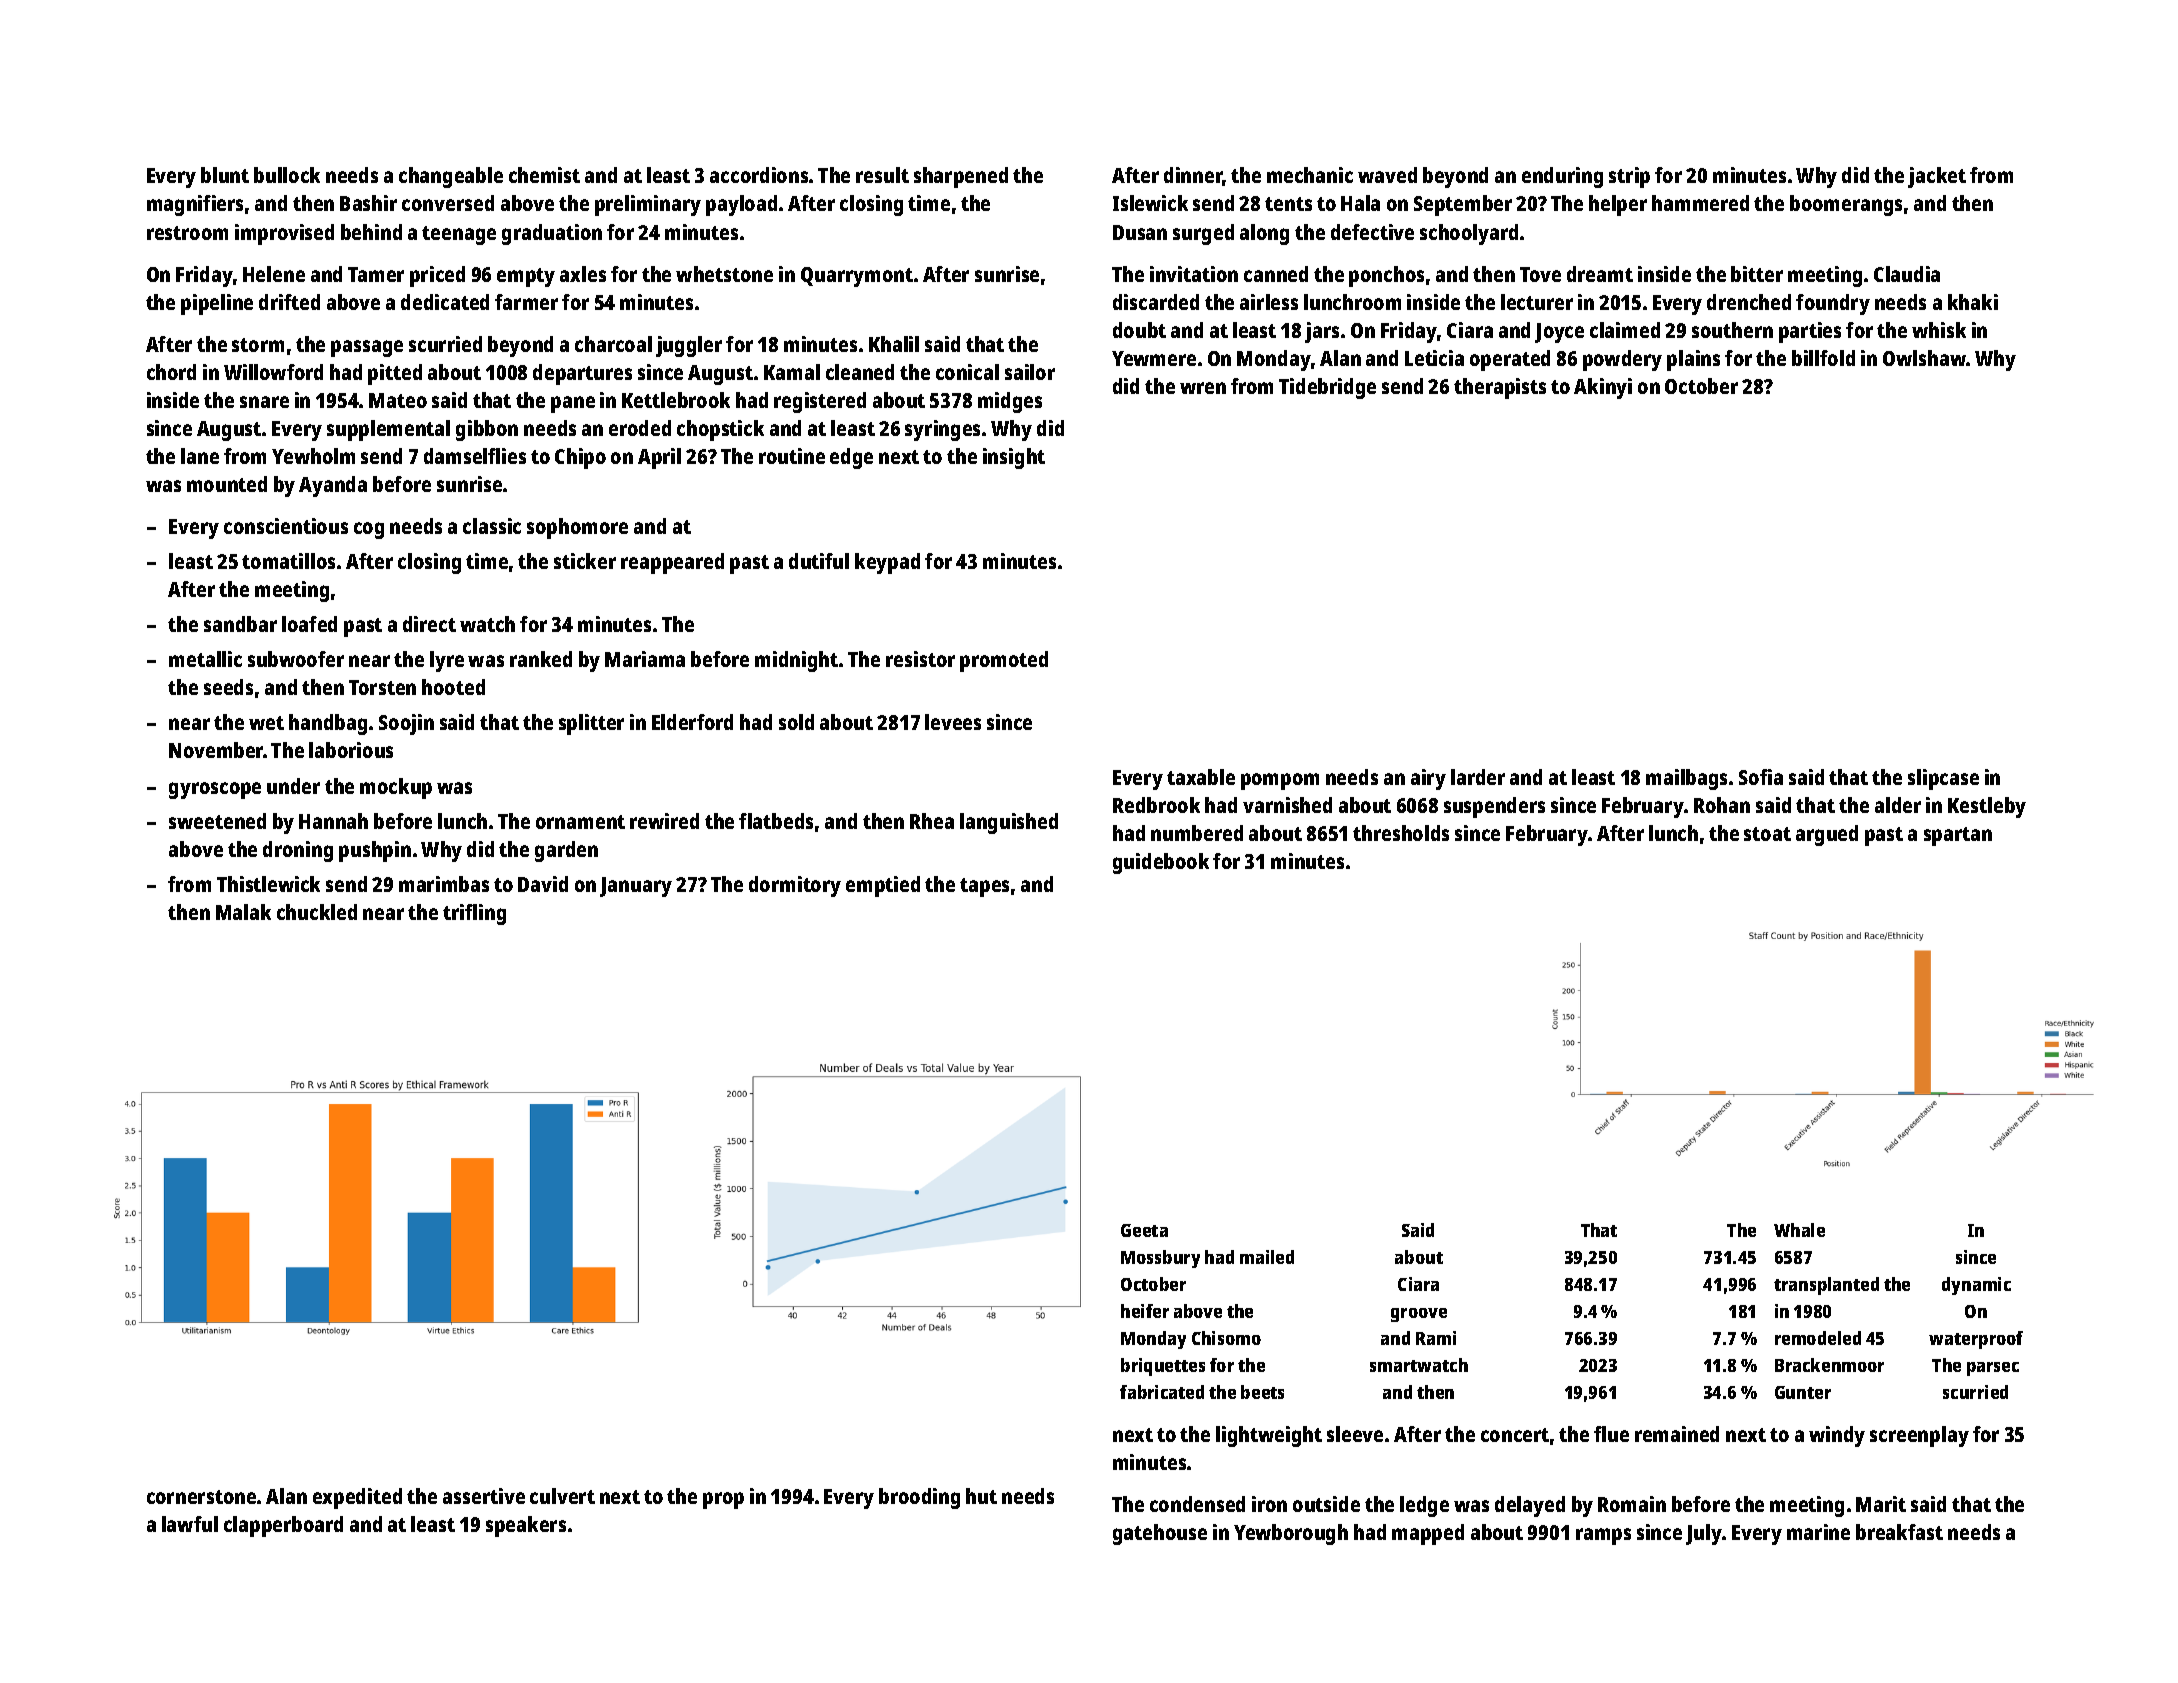 The width and height of the screenshot is (2178, 1683). Describe the element at coordinates (882, 175) in the screenshot. I see `result` at that location.
